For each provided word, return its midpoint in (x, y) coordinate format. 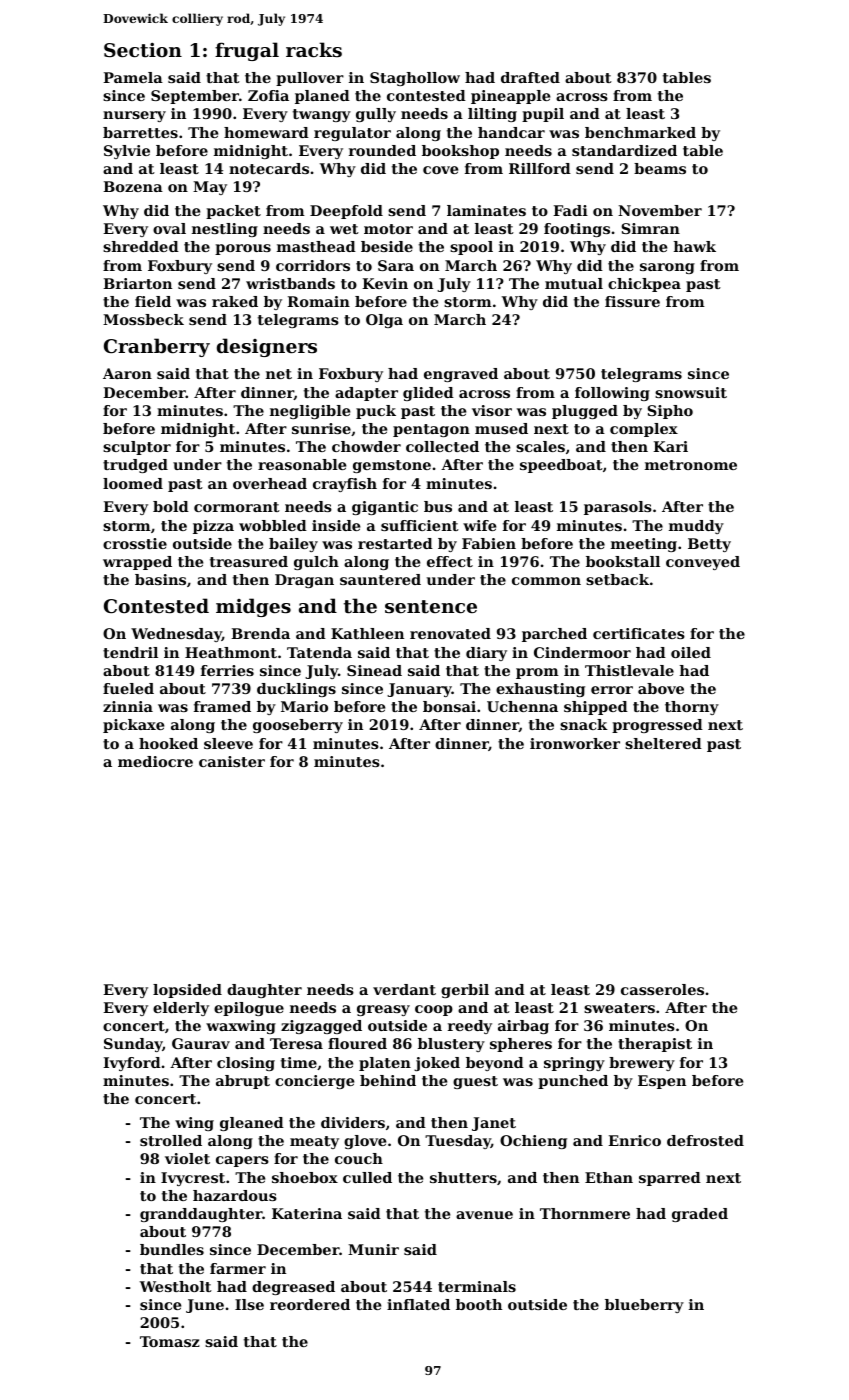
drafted (530, 77)
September (195, 97)
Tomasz (170, 1341)
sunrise (321, 428)
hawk (695, 246)
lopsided (187, 991)
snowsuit (691, 392)
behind (388, 1080)
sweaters (619, 1008)
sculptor (137, 448)
